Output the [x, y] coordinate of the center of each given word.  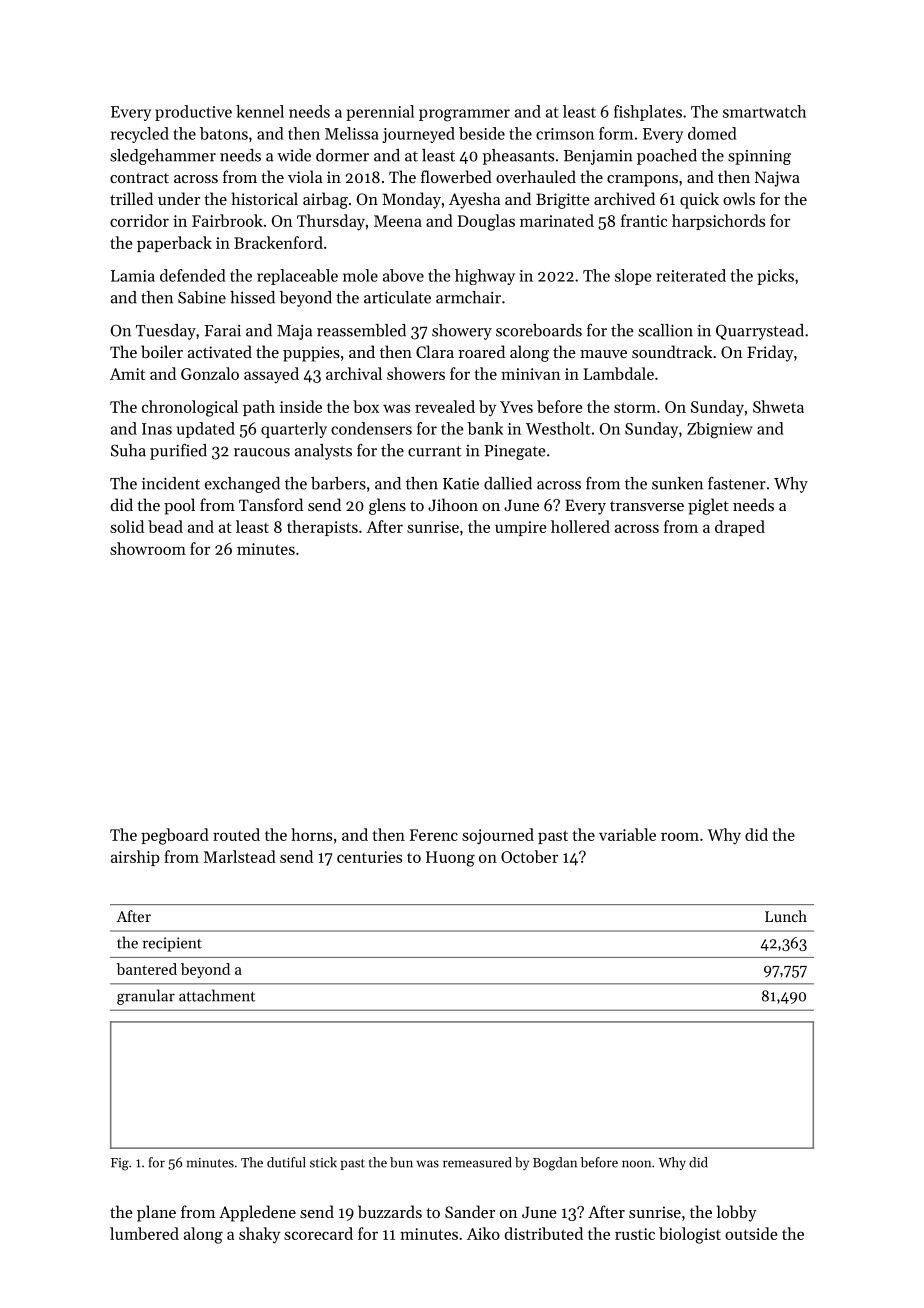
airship [135, 858]
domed [712, 133]
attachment [217, 995]
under [179, 198]
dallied [508, 483]
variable [627, 834]
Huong [450, 859]
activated [220, 351]
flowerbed [456, 176]
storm [635, 407]
